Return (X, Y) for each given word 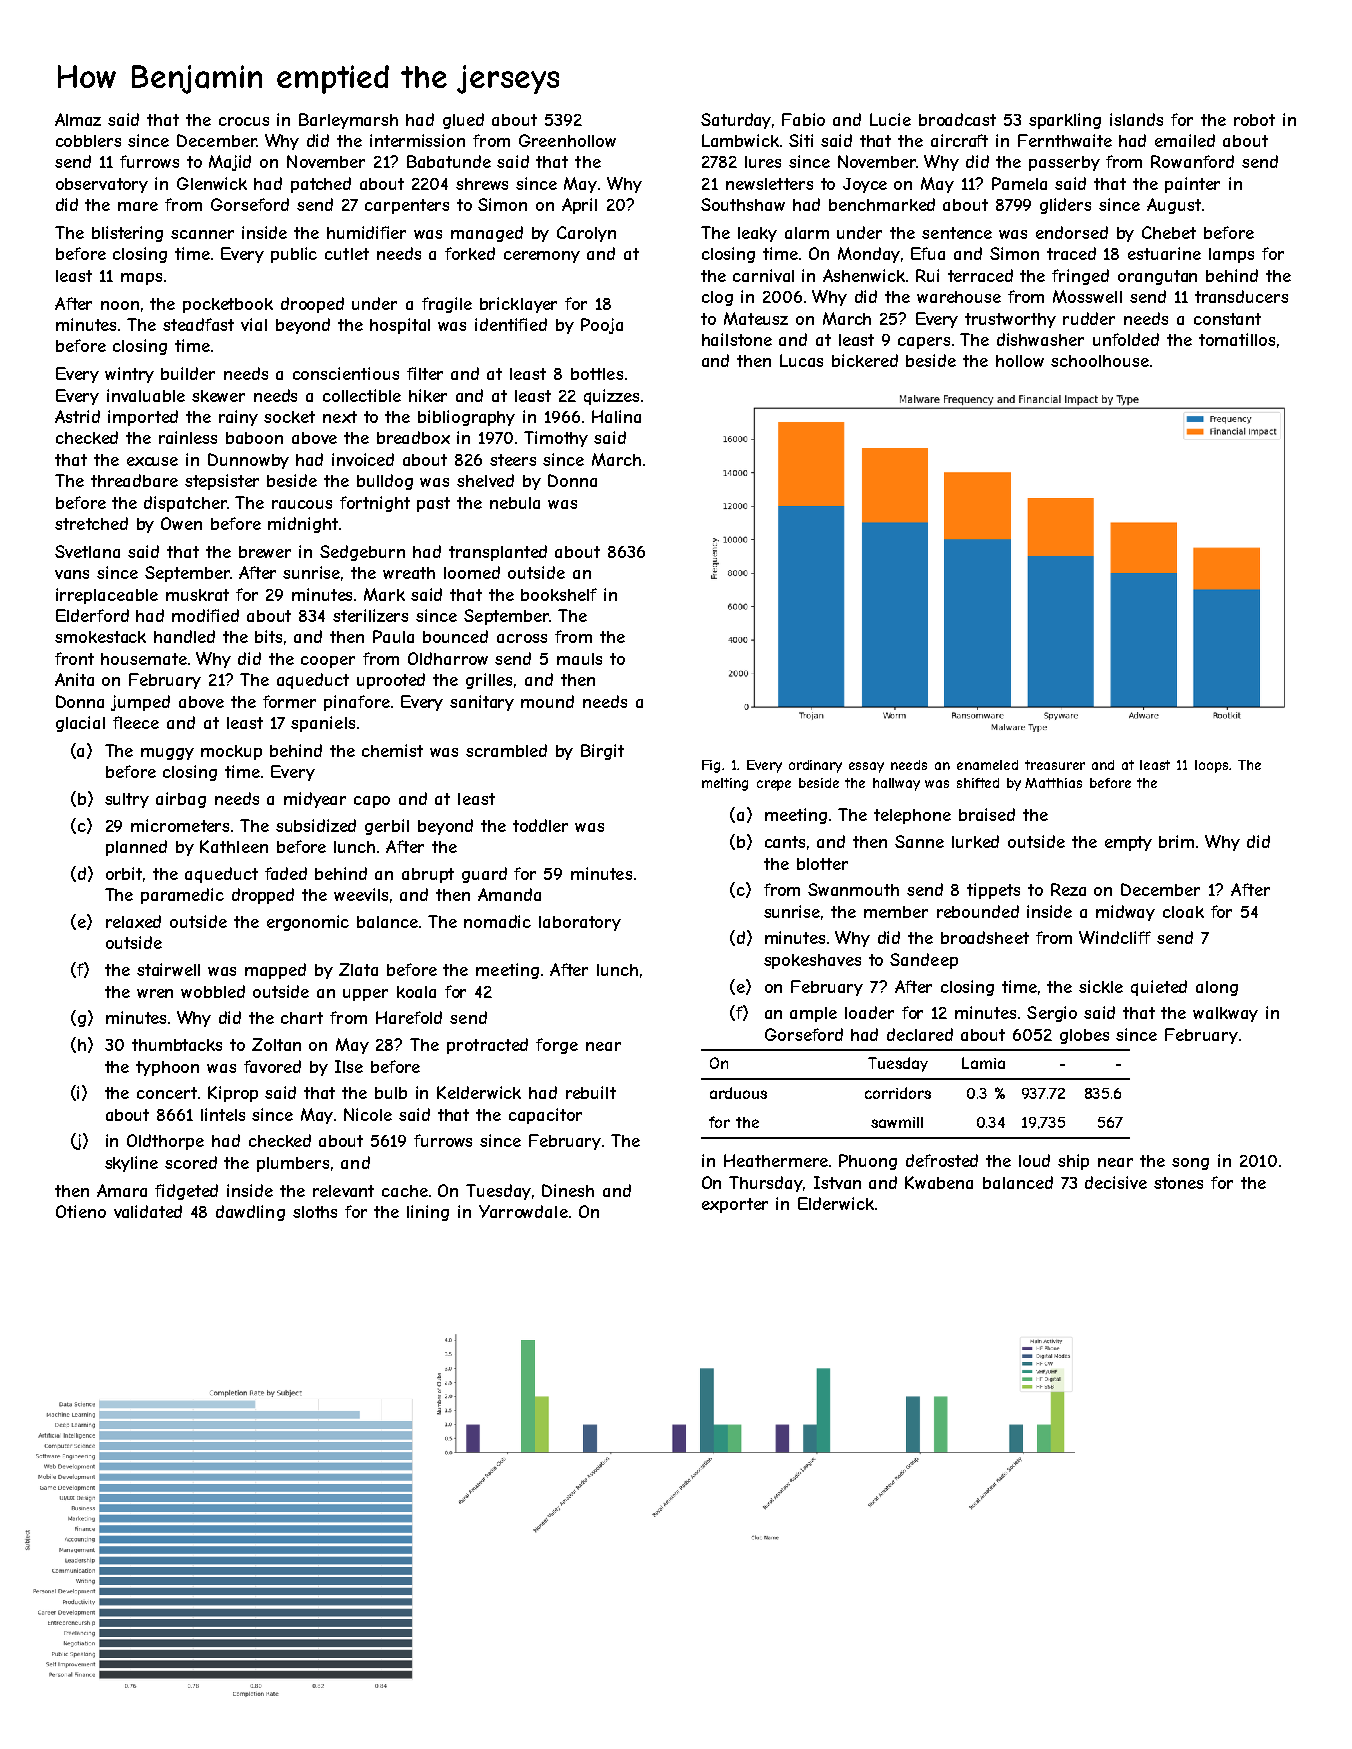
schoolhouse (1100, 361)
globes (1084, 1036)
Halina (616, 416)
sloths (315, 1212)
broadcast (957, 119)
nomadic (497, 921)
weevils (361, 894)
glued (463, 121)
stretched (91, 523)
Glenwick (212, 183)
